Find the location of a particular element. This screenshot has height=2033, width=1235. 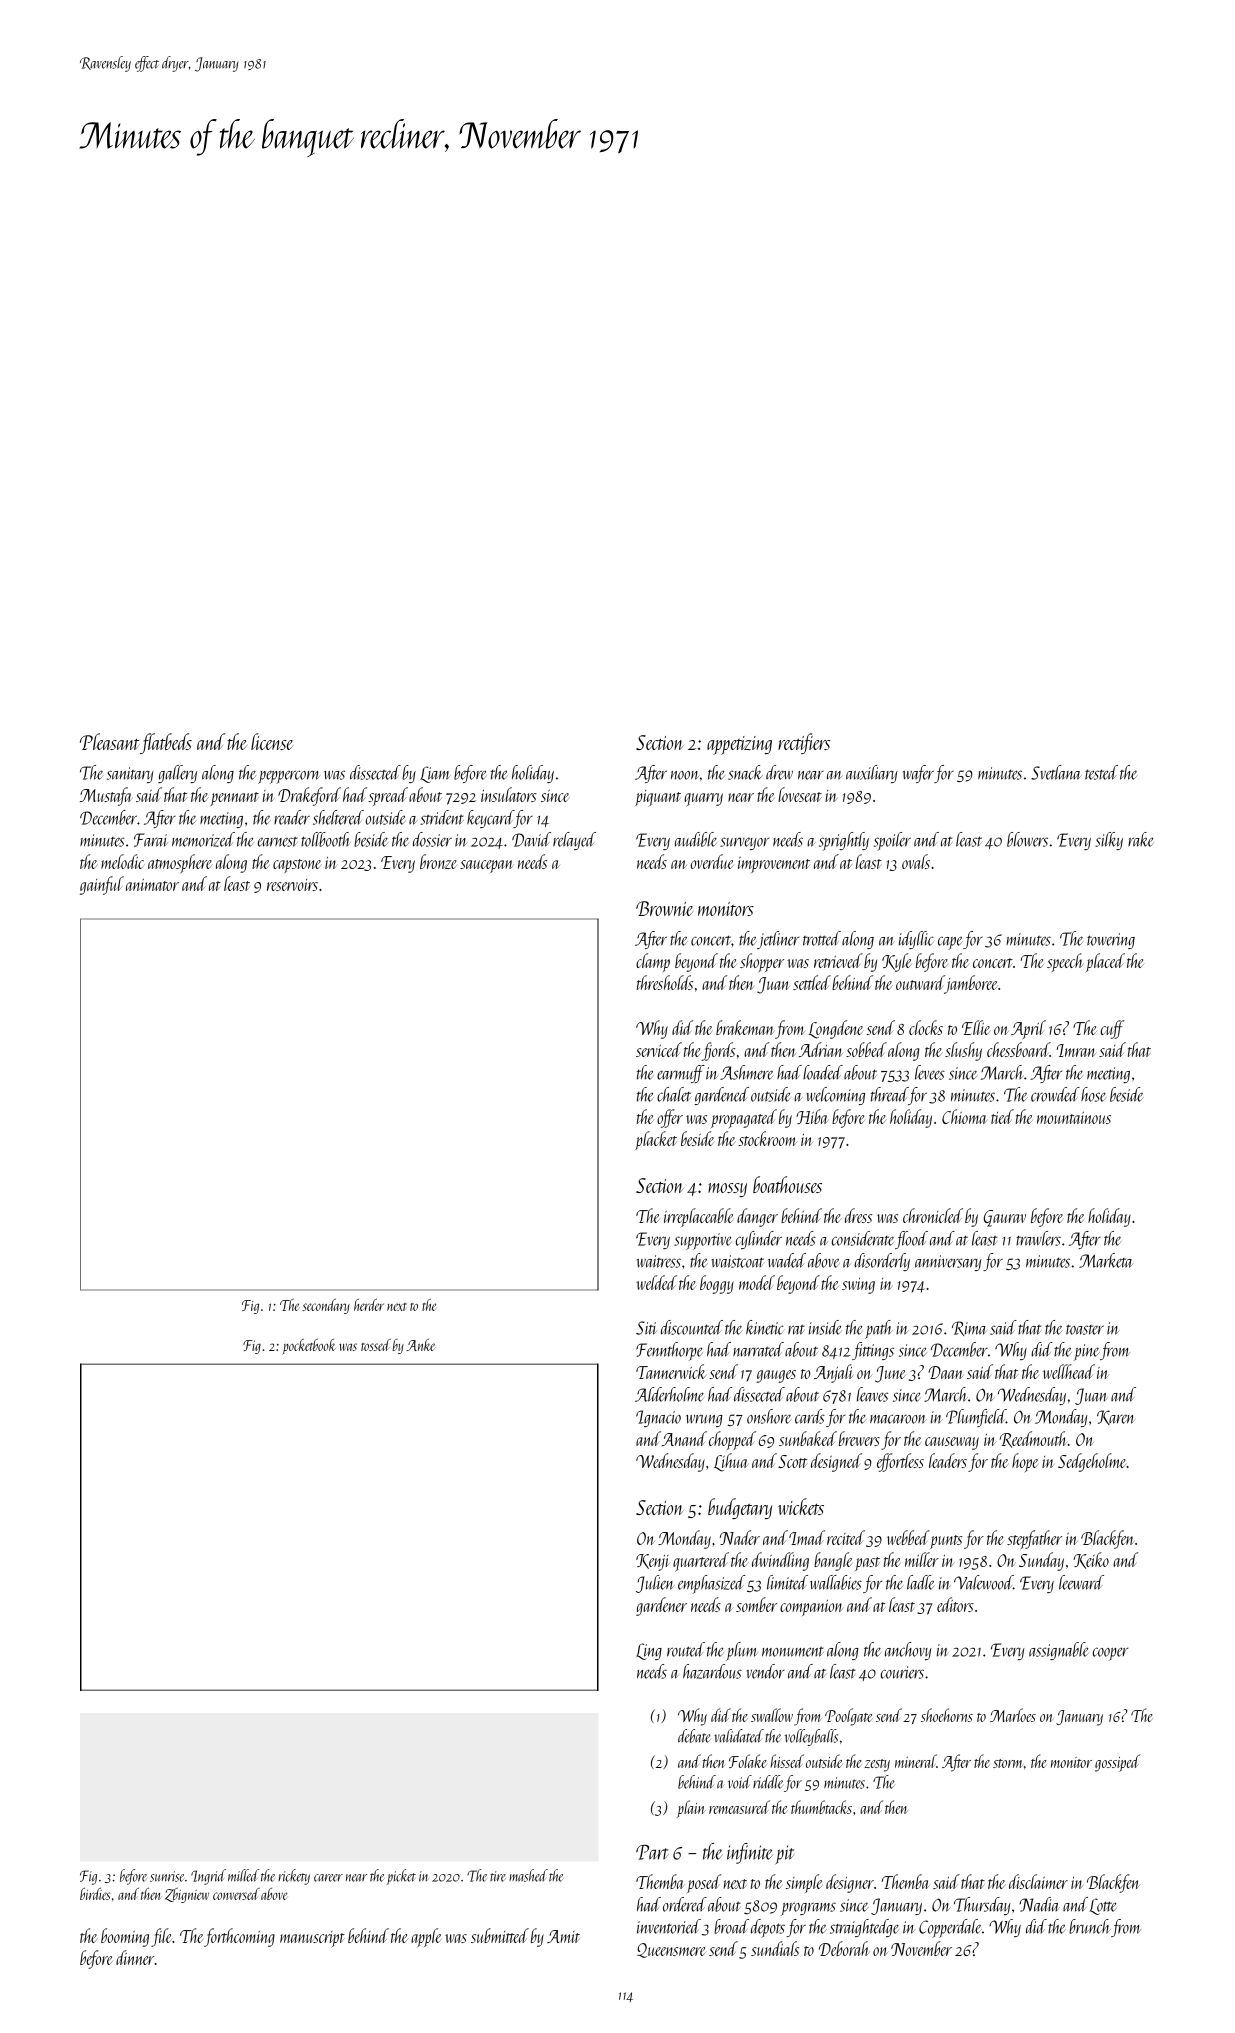

insulators is located at coordinates (509, 794).
